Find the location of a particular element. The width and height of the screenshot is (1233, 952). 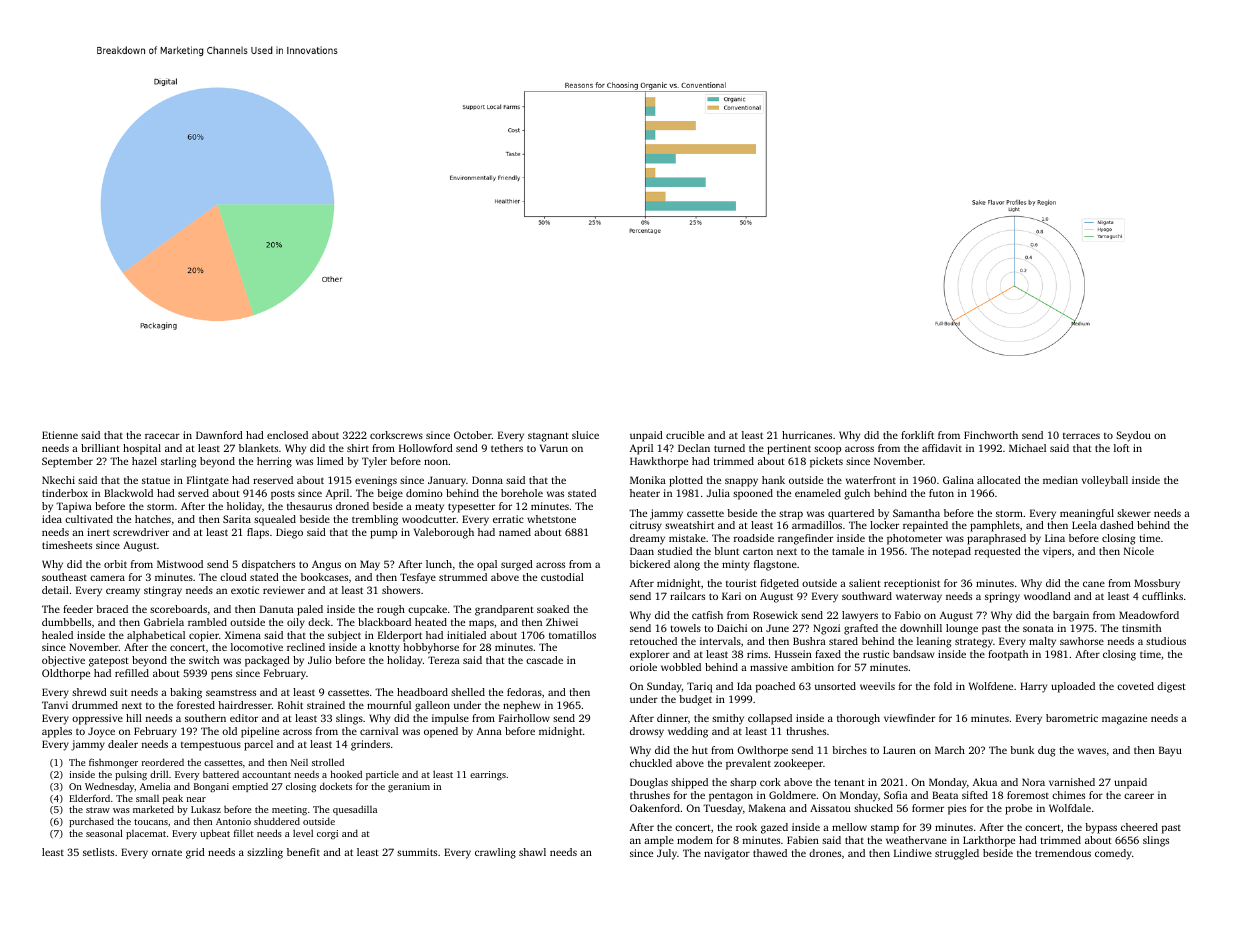

parcel is located at coordinates (258, 745).
